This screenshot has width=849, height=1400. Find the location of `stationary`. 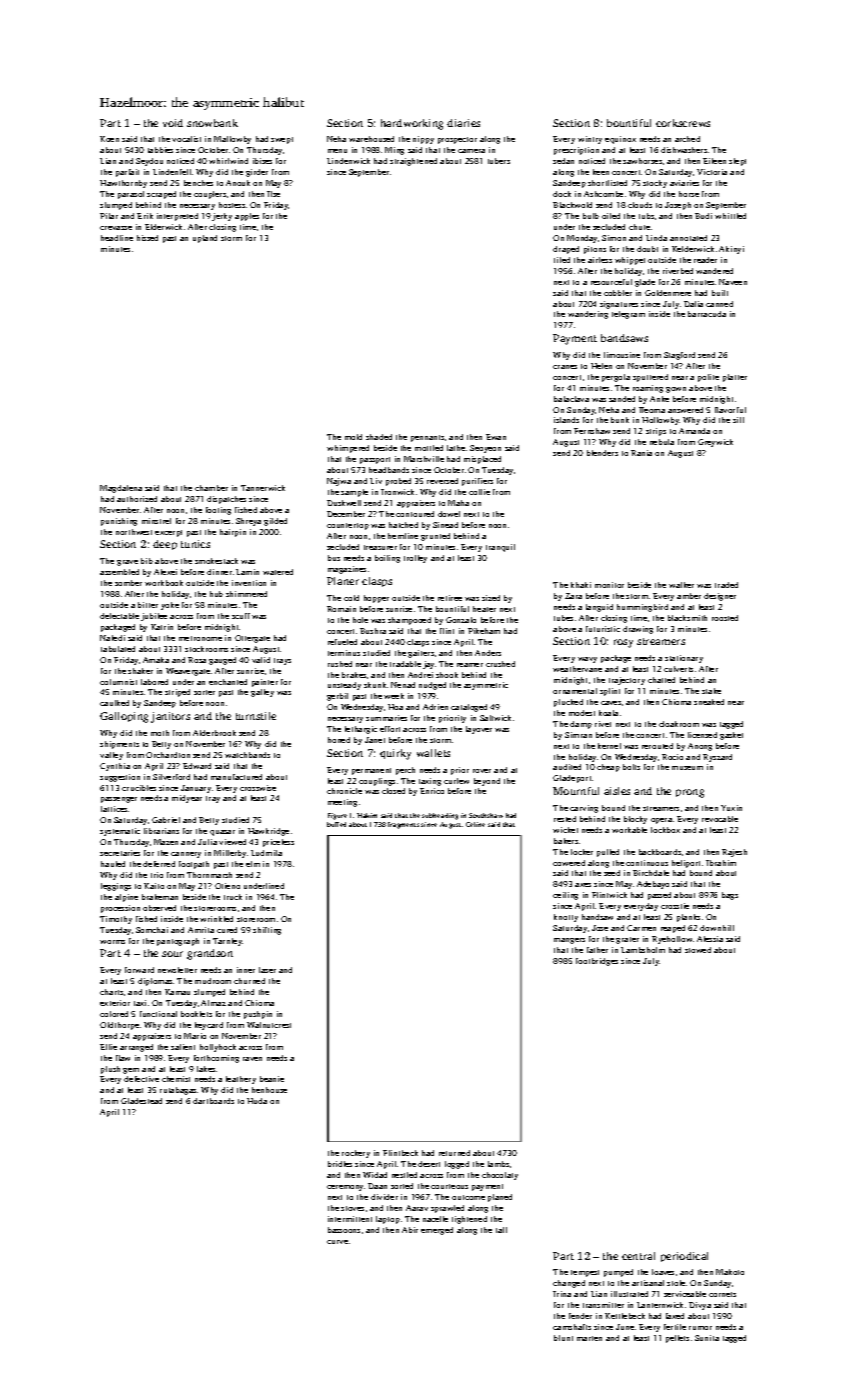

stationary is located at coordinates (684, 659).
